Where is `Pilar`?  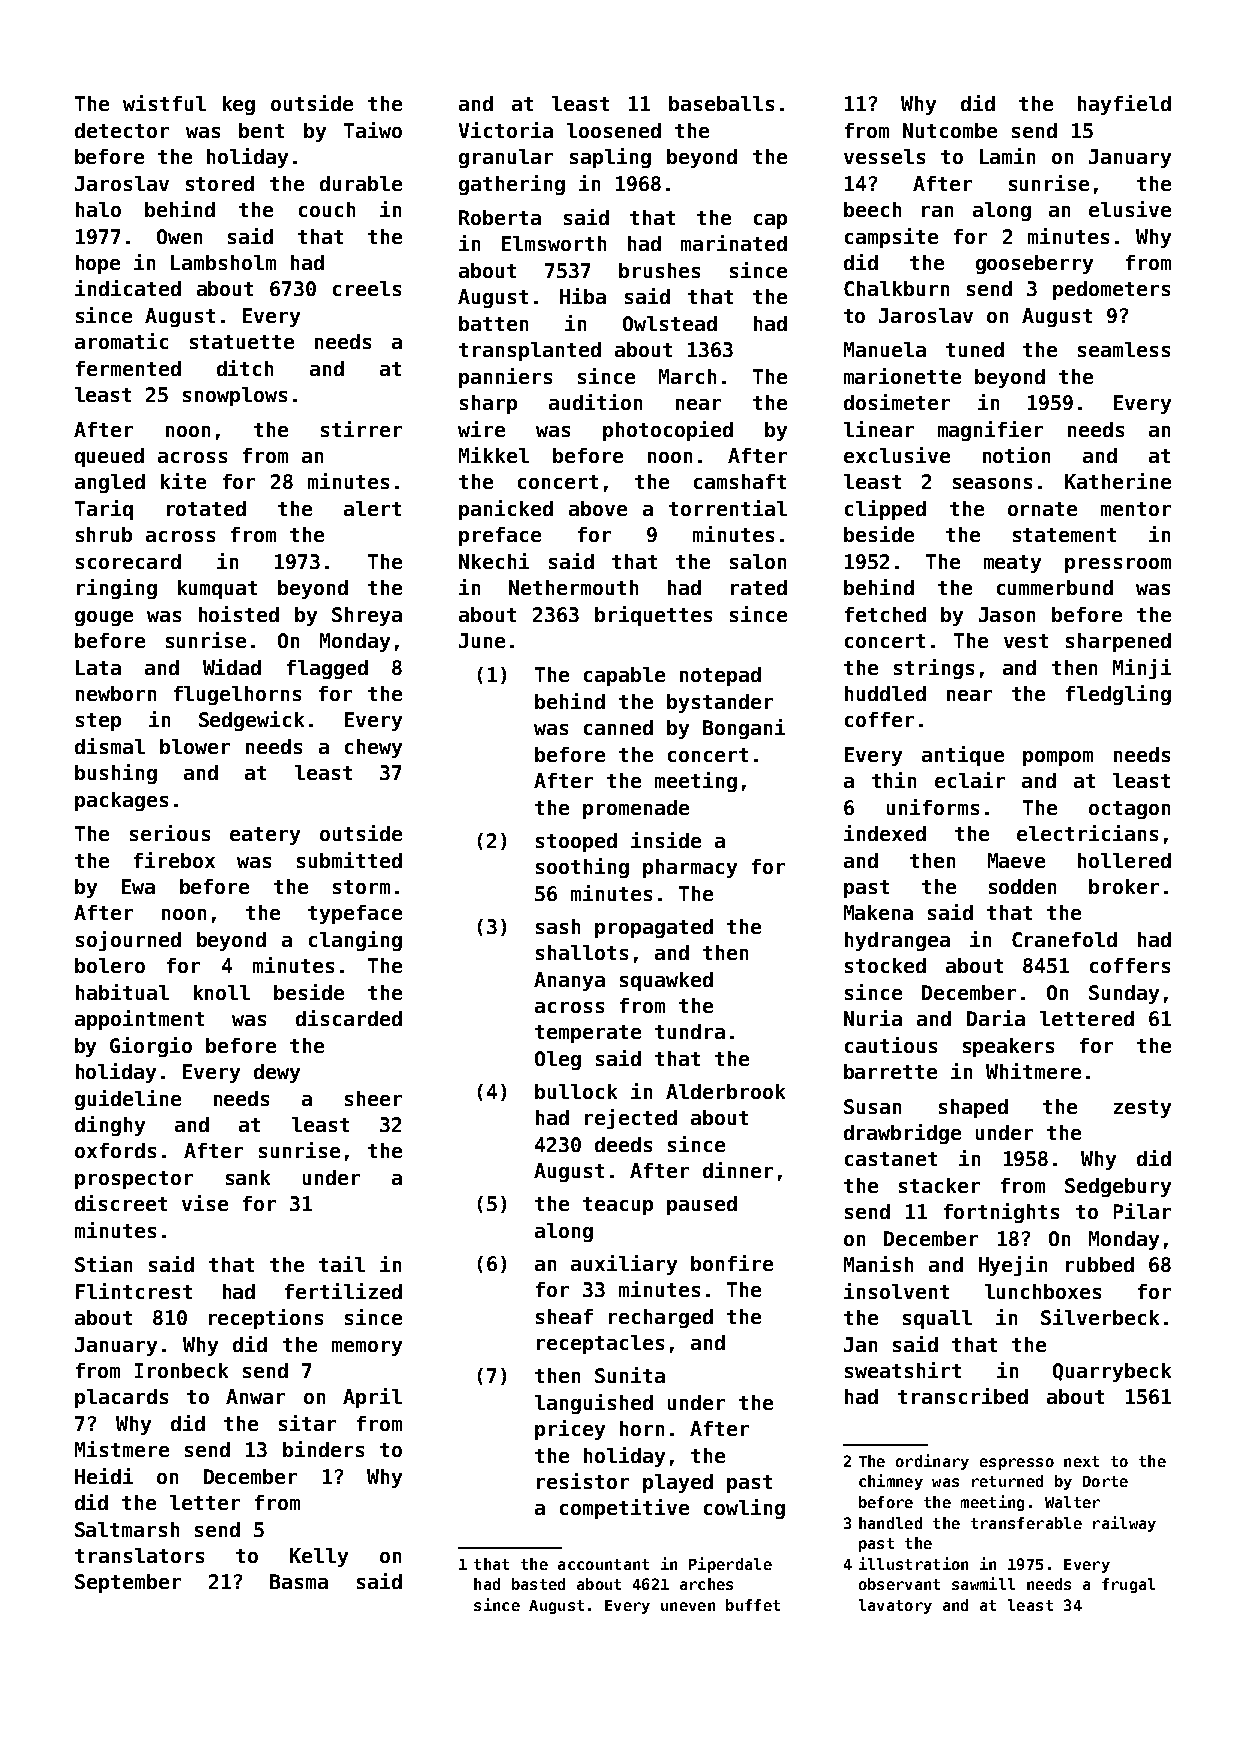 Pilar is located at coordinates (1142, 1211).
